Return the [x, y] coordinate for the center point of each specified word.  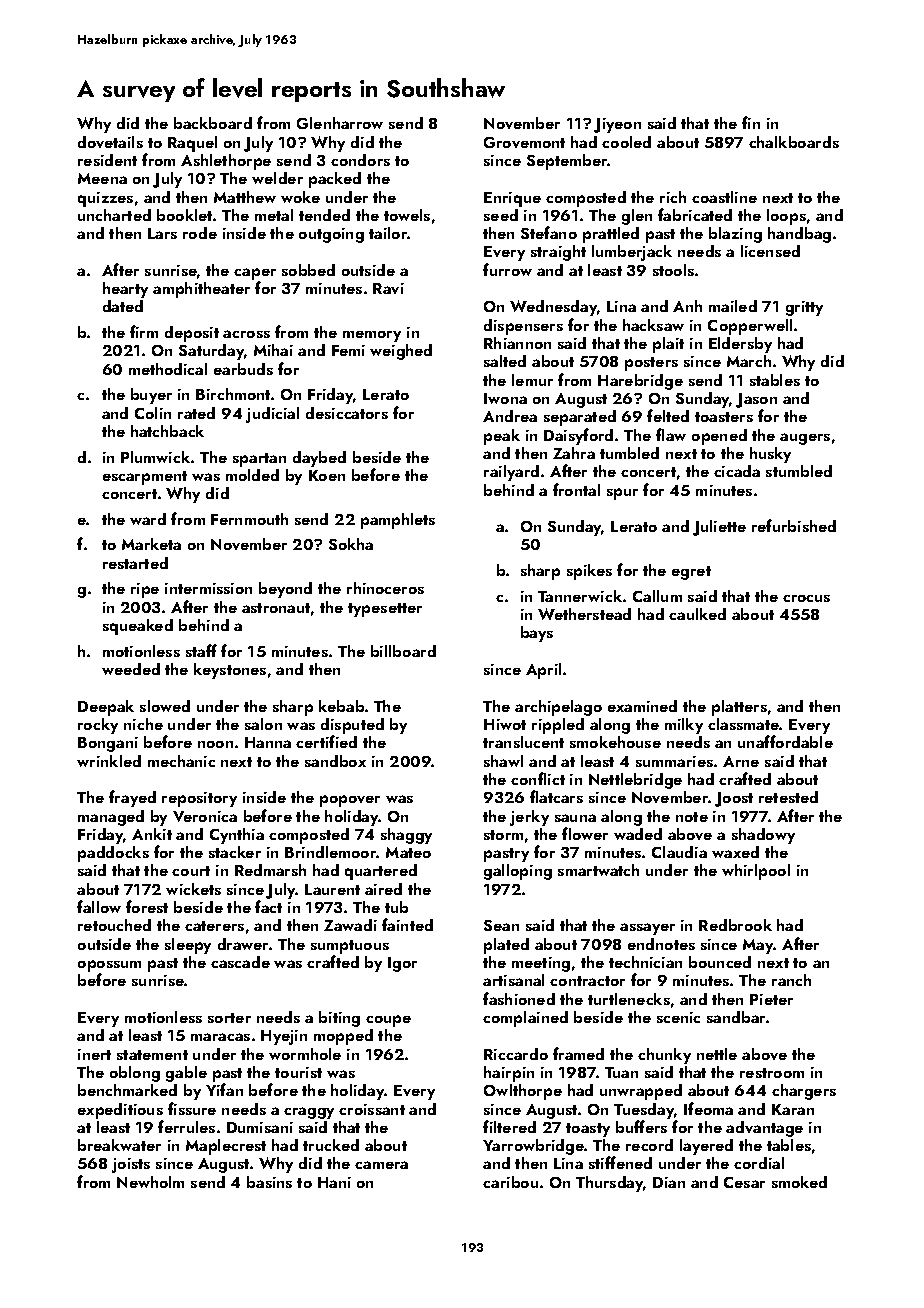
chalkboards [794, 142]
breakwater [119, 1145]
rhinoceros [385, 588]
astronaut [276, 608]
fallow [99, 906]
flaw [671, 434]
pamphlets [398, 521]
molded [252, 475]
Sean [501, 925]
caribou [510, 1182]
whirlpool [756, 872]
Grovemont [524, 142]
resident [107, 160]
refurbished [794, 525]
